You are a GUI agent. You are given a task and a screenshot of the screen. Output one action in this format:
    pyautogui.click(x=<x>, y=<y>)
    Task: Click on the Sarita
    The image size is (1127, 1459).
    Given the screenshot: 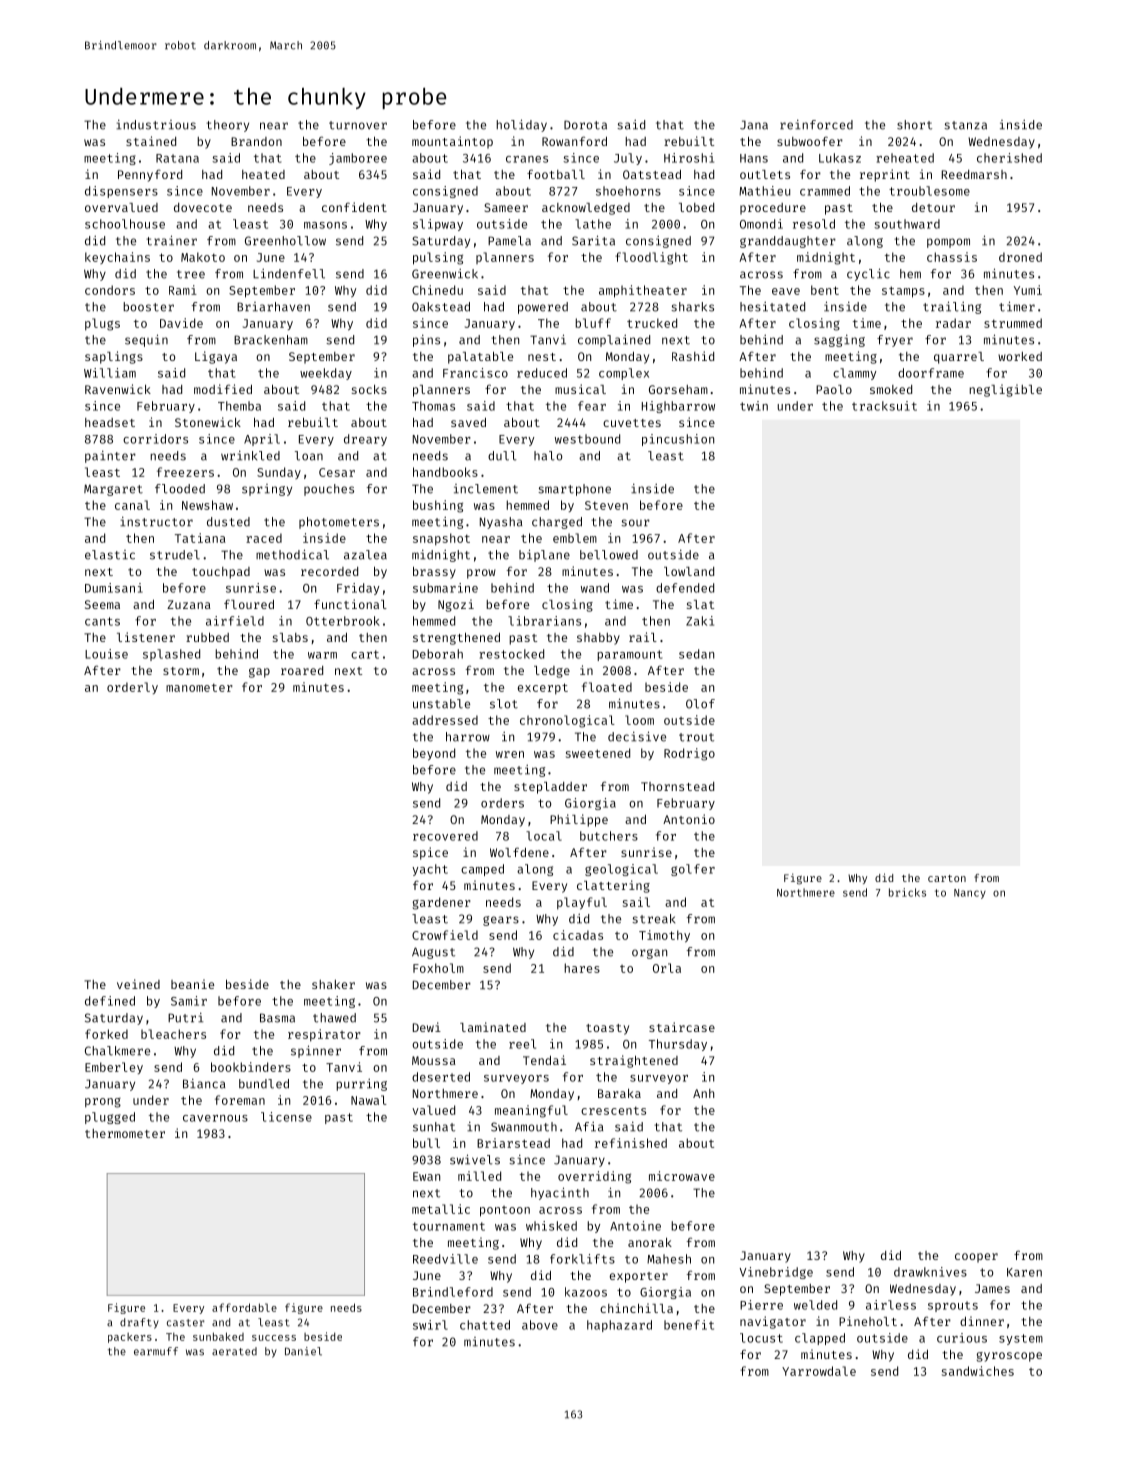 What is the action you would take?
    pyautogui.click(x=593, y=240)
